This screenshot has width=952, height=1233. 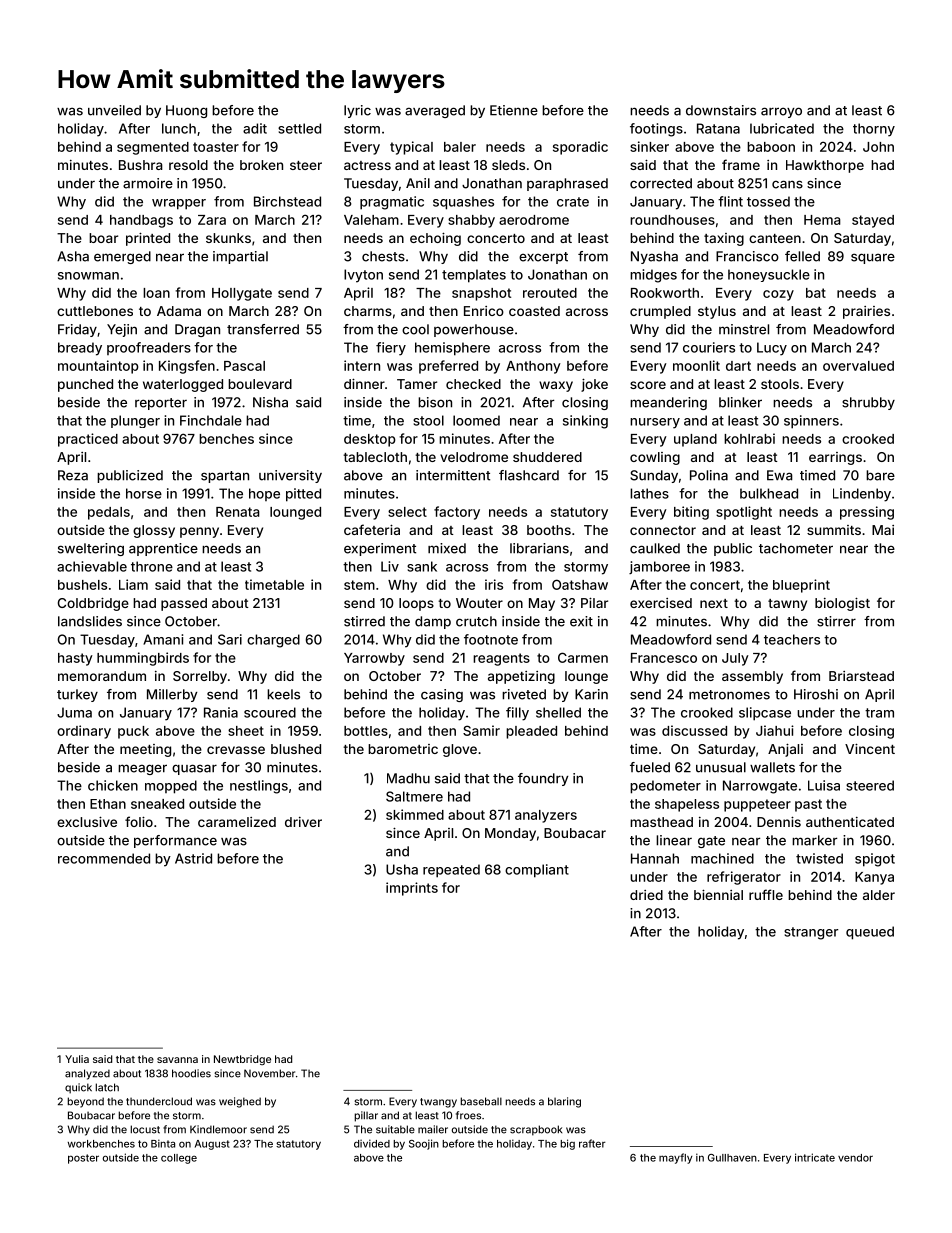 I want to click on Sari, so click(x=230, y=639).
